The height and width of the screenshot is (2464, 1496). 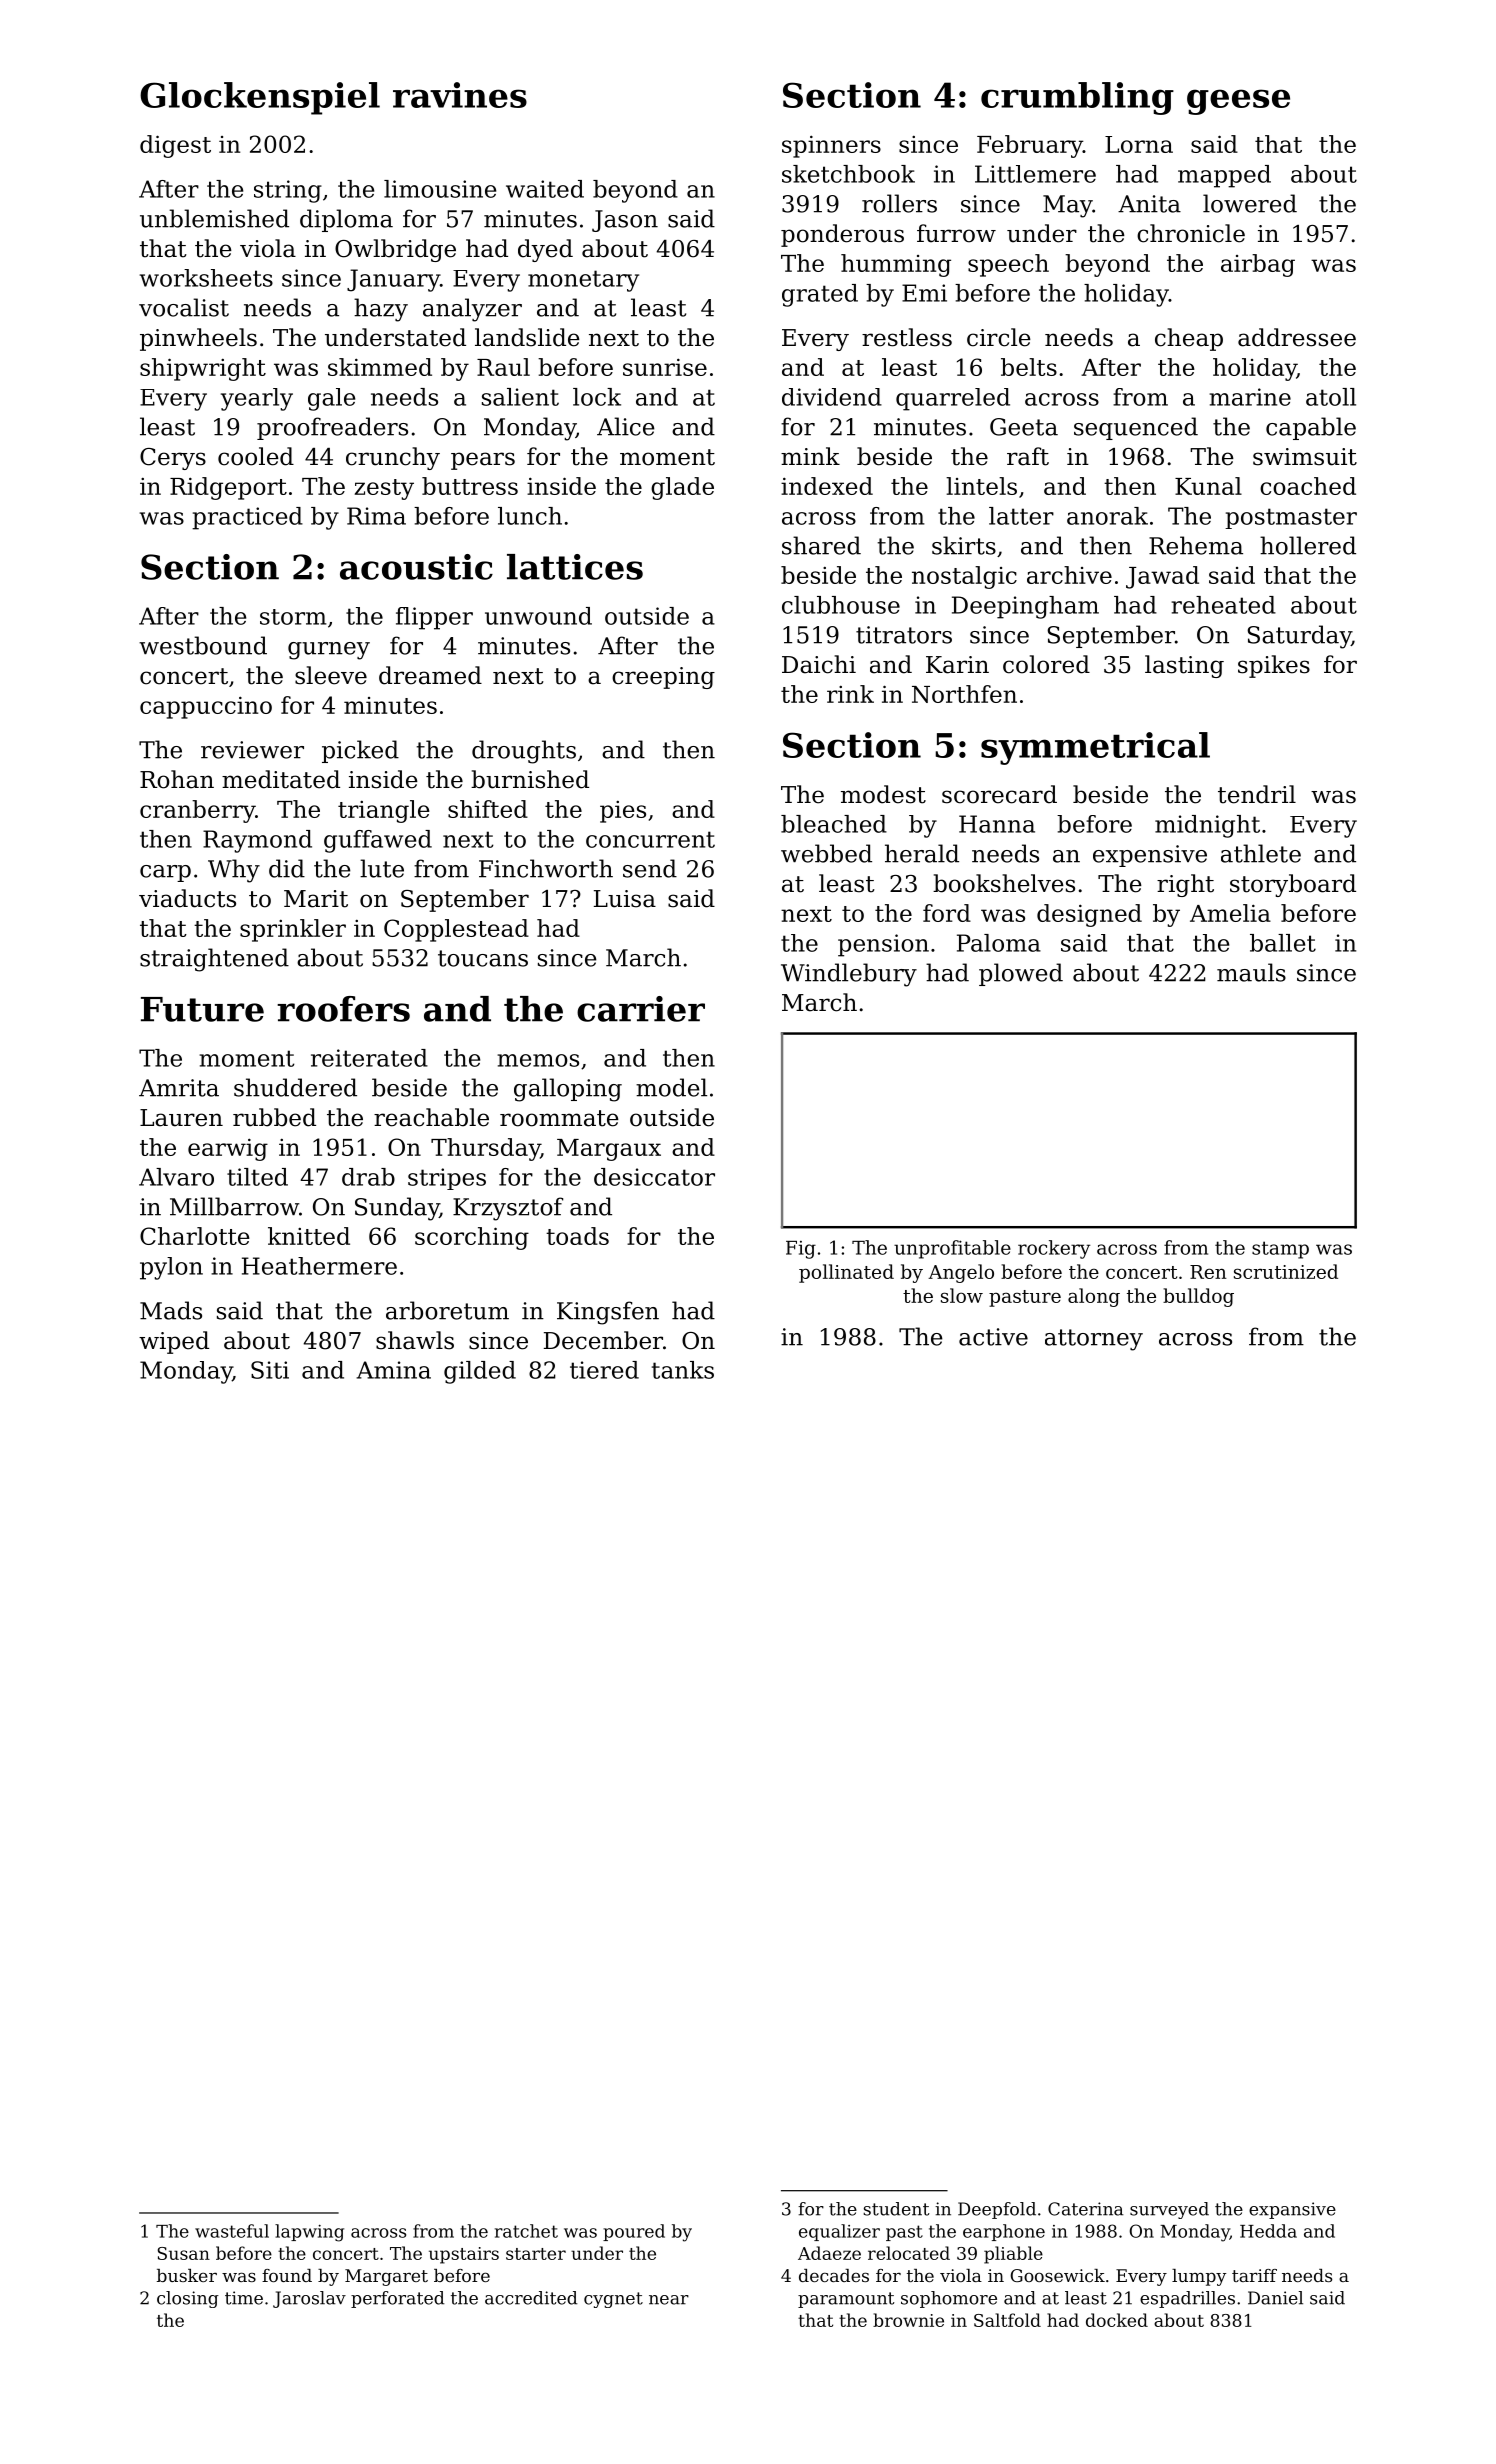 I want to click on acoustic, so click(x=416, y=567).
